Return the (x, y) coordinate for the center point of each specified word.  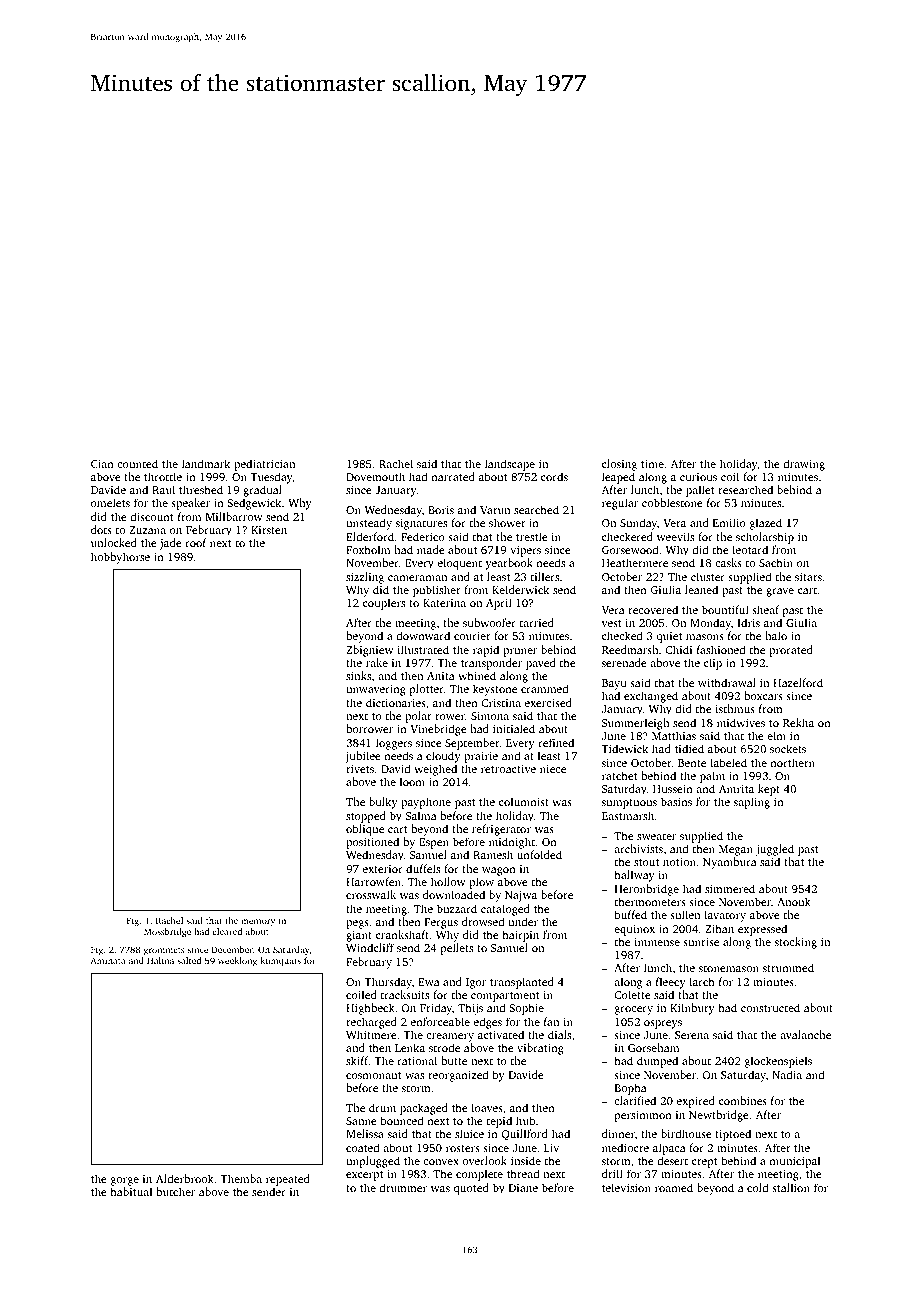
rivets (360, 769)
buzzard (457, 908)
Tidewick (624, 748)
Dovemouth (375, 476)
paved (541, 664)
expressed (762, 930)
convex (441, 1162)
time (652, 464)
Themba (241, 1178)
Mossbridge (167, 932)
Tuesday (271, 478)
